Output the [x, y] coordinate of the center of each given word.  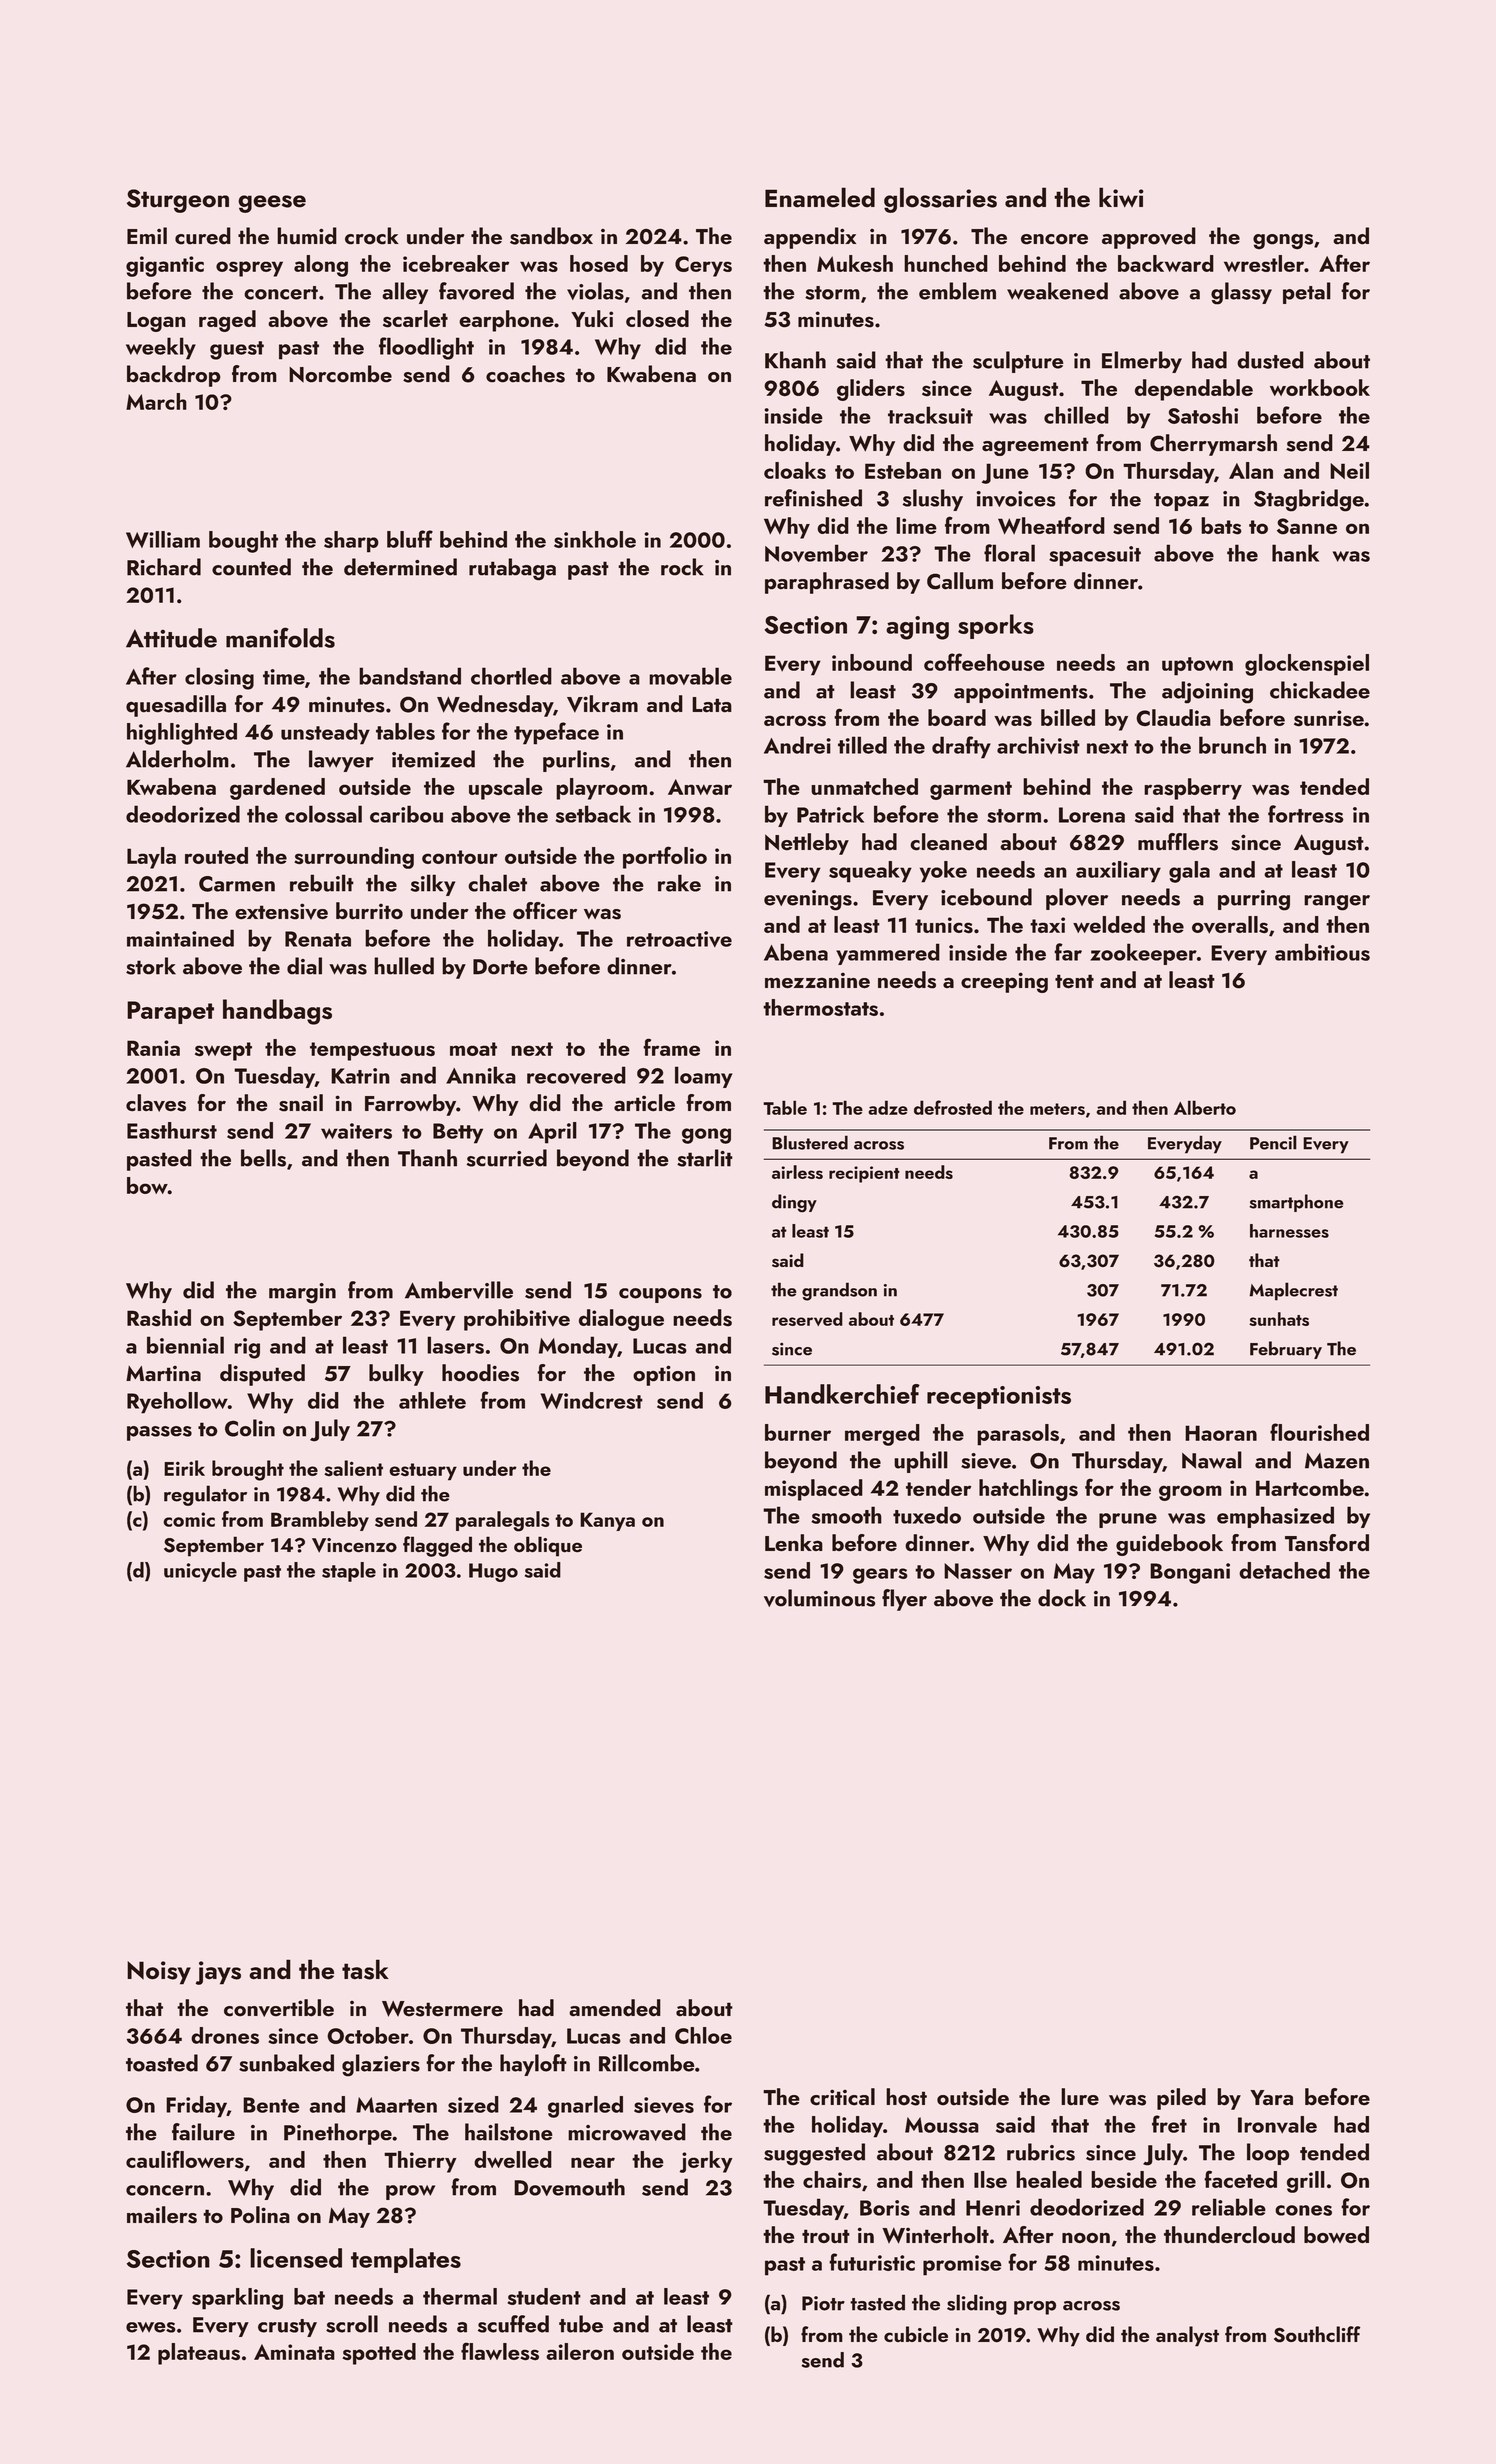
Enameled [820, 197]
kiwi [1121, 197]
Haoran [1221, 1433]
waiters [356, 1131]
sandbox [551, 236]
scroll [352, 2324]
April [552, 1133]
